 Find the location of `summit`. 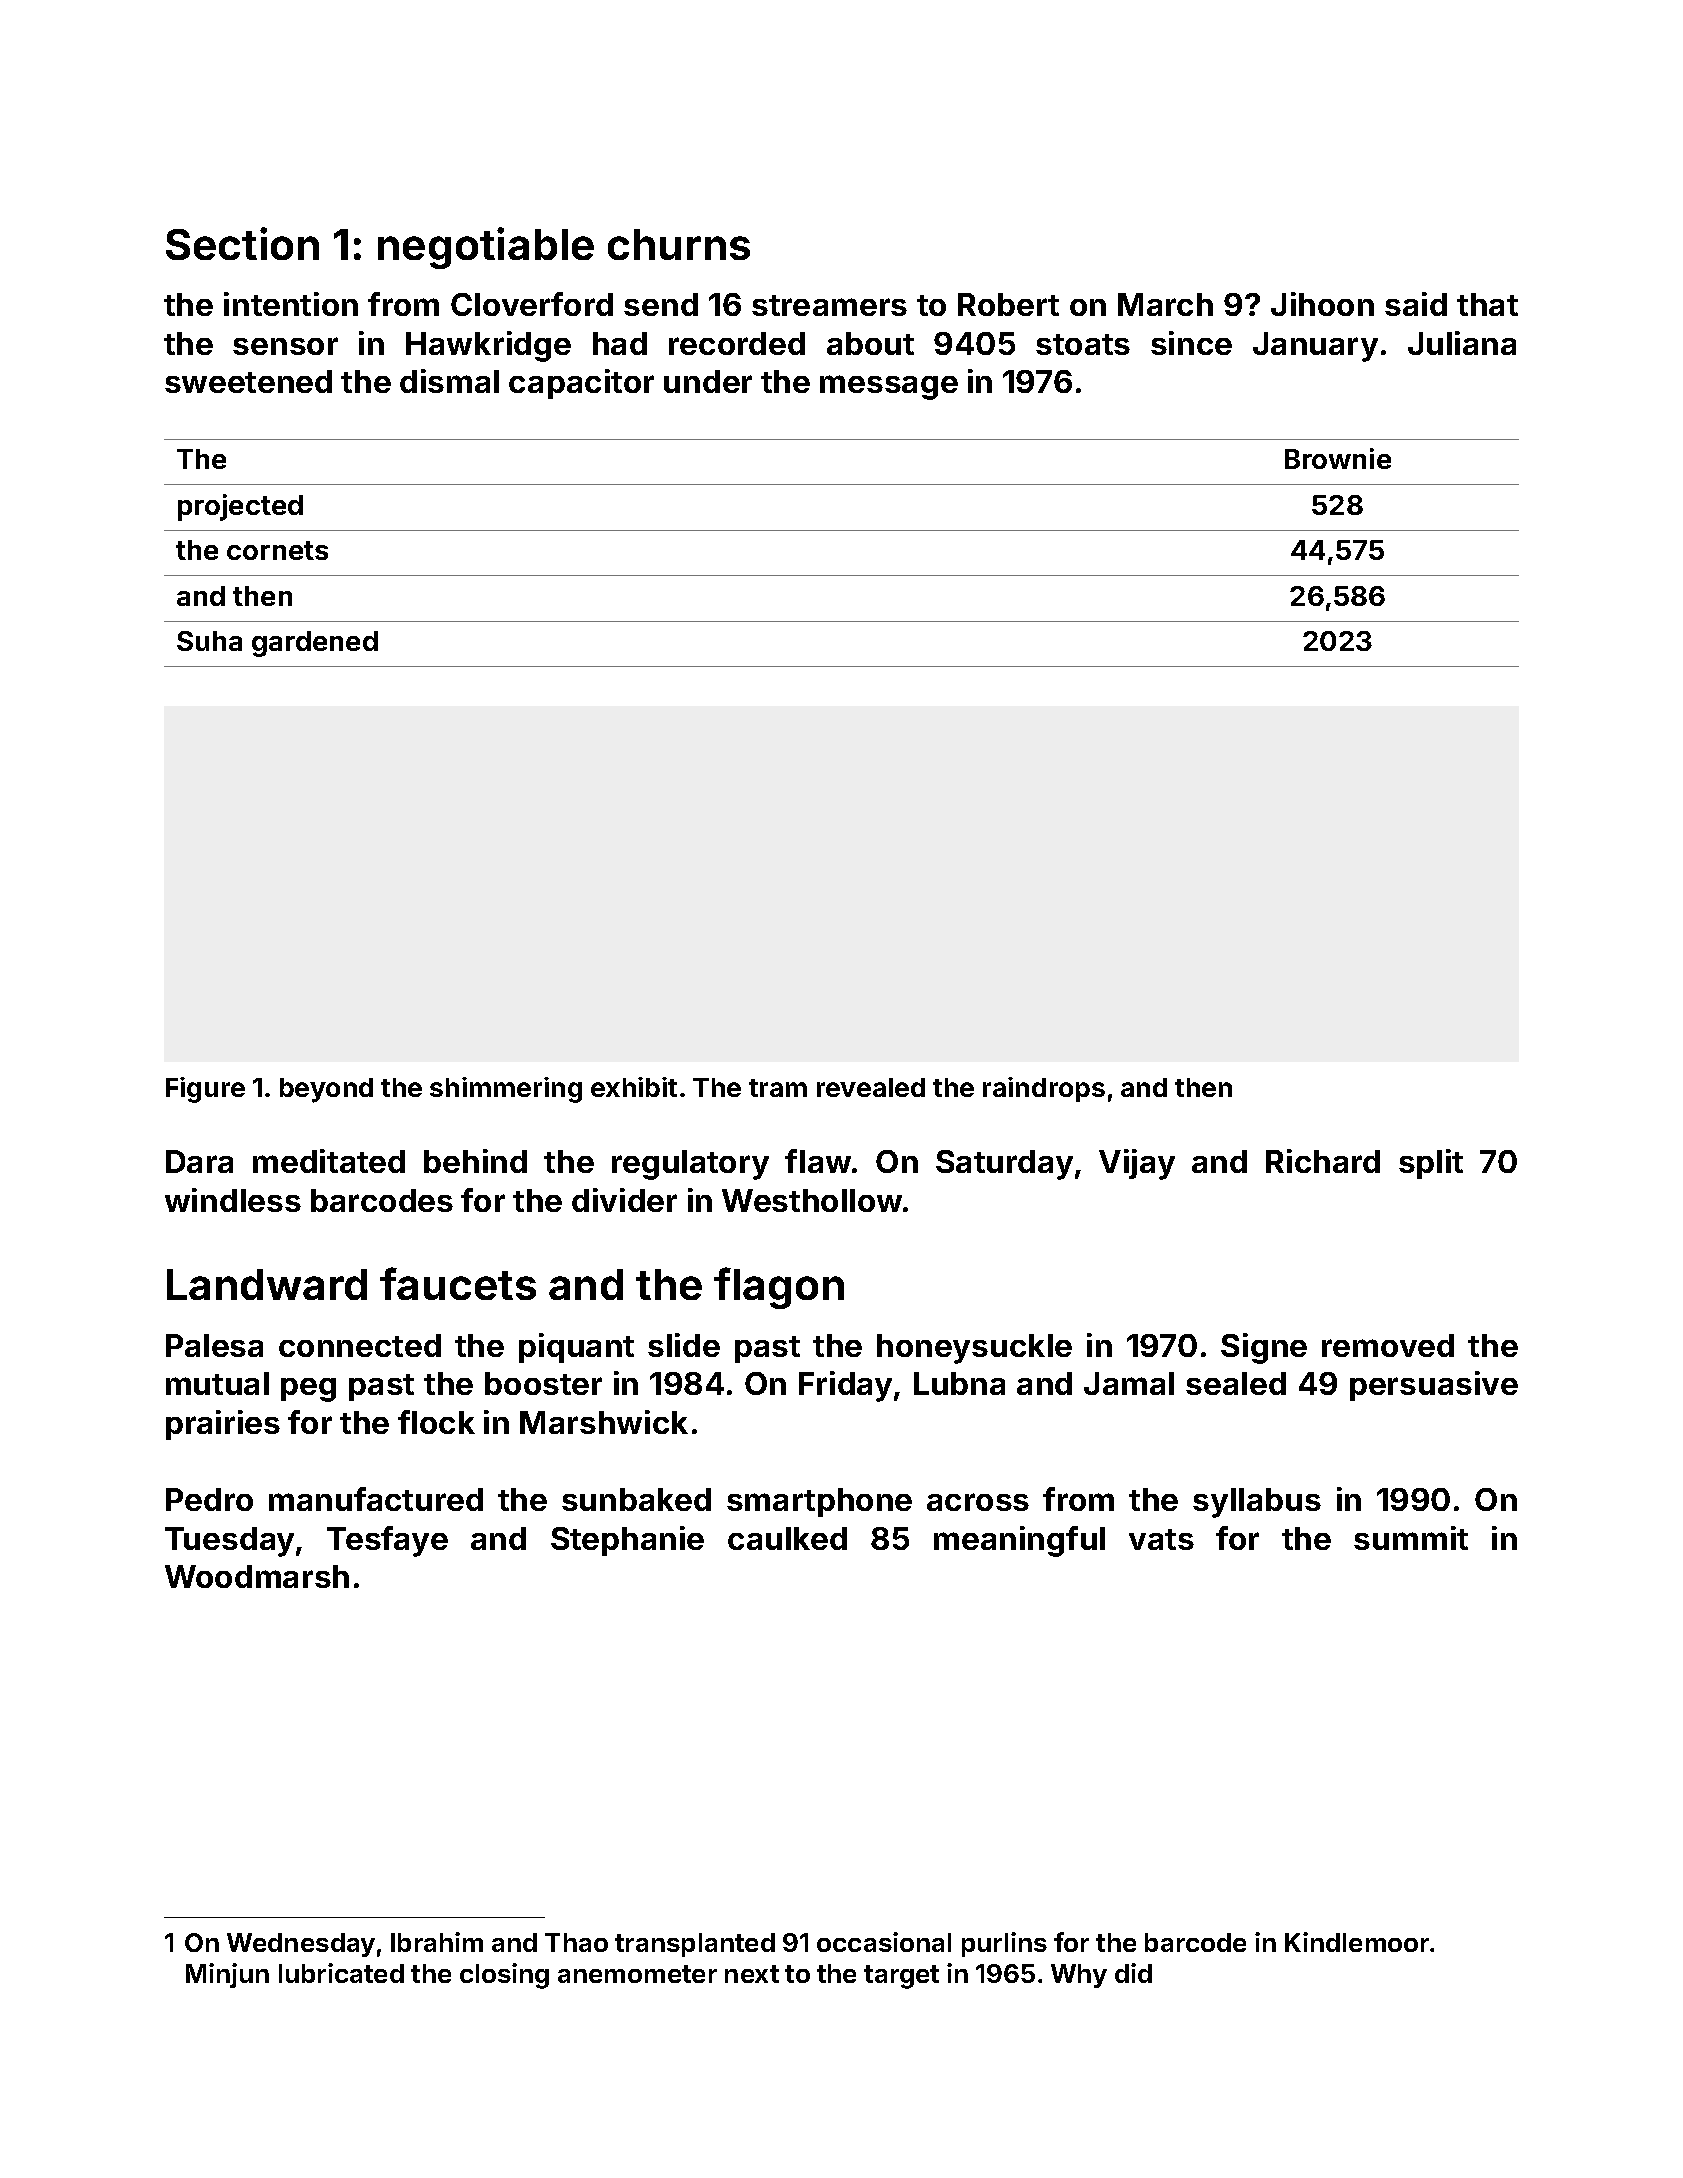

summit is located at coordinates (1411, 1538).
